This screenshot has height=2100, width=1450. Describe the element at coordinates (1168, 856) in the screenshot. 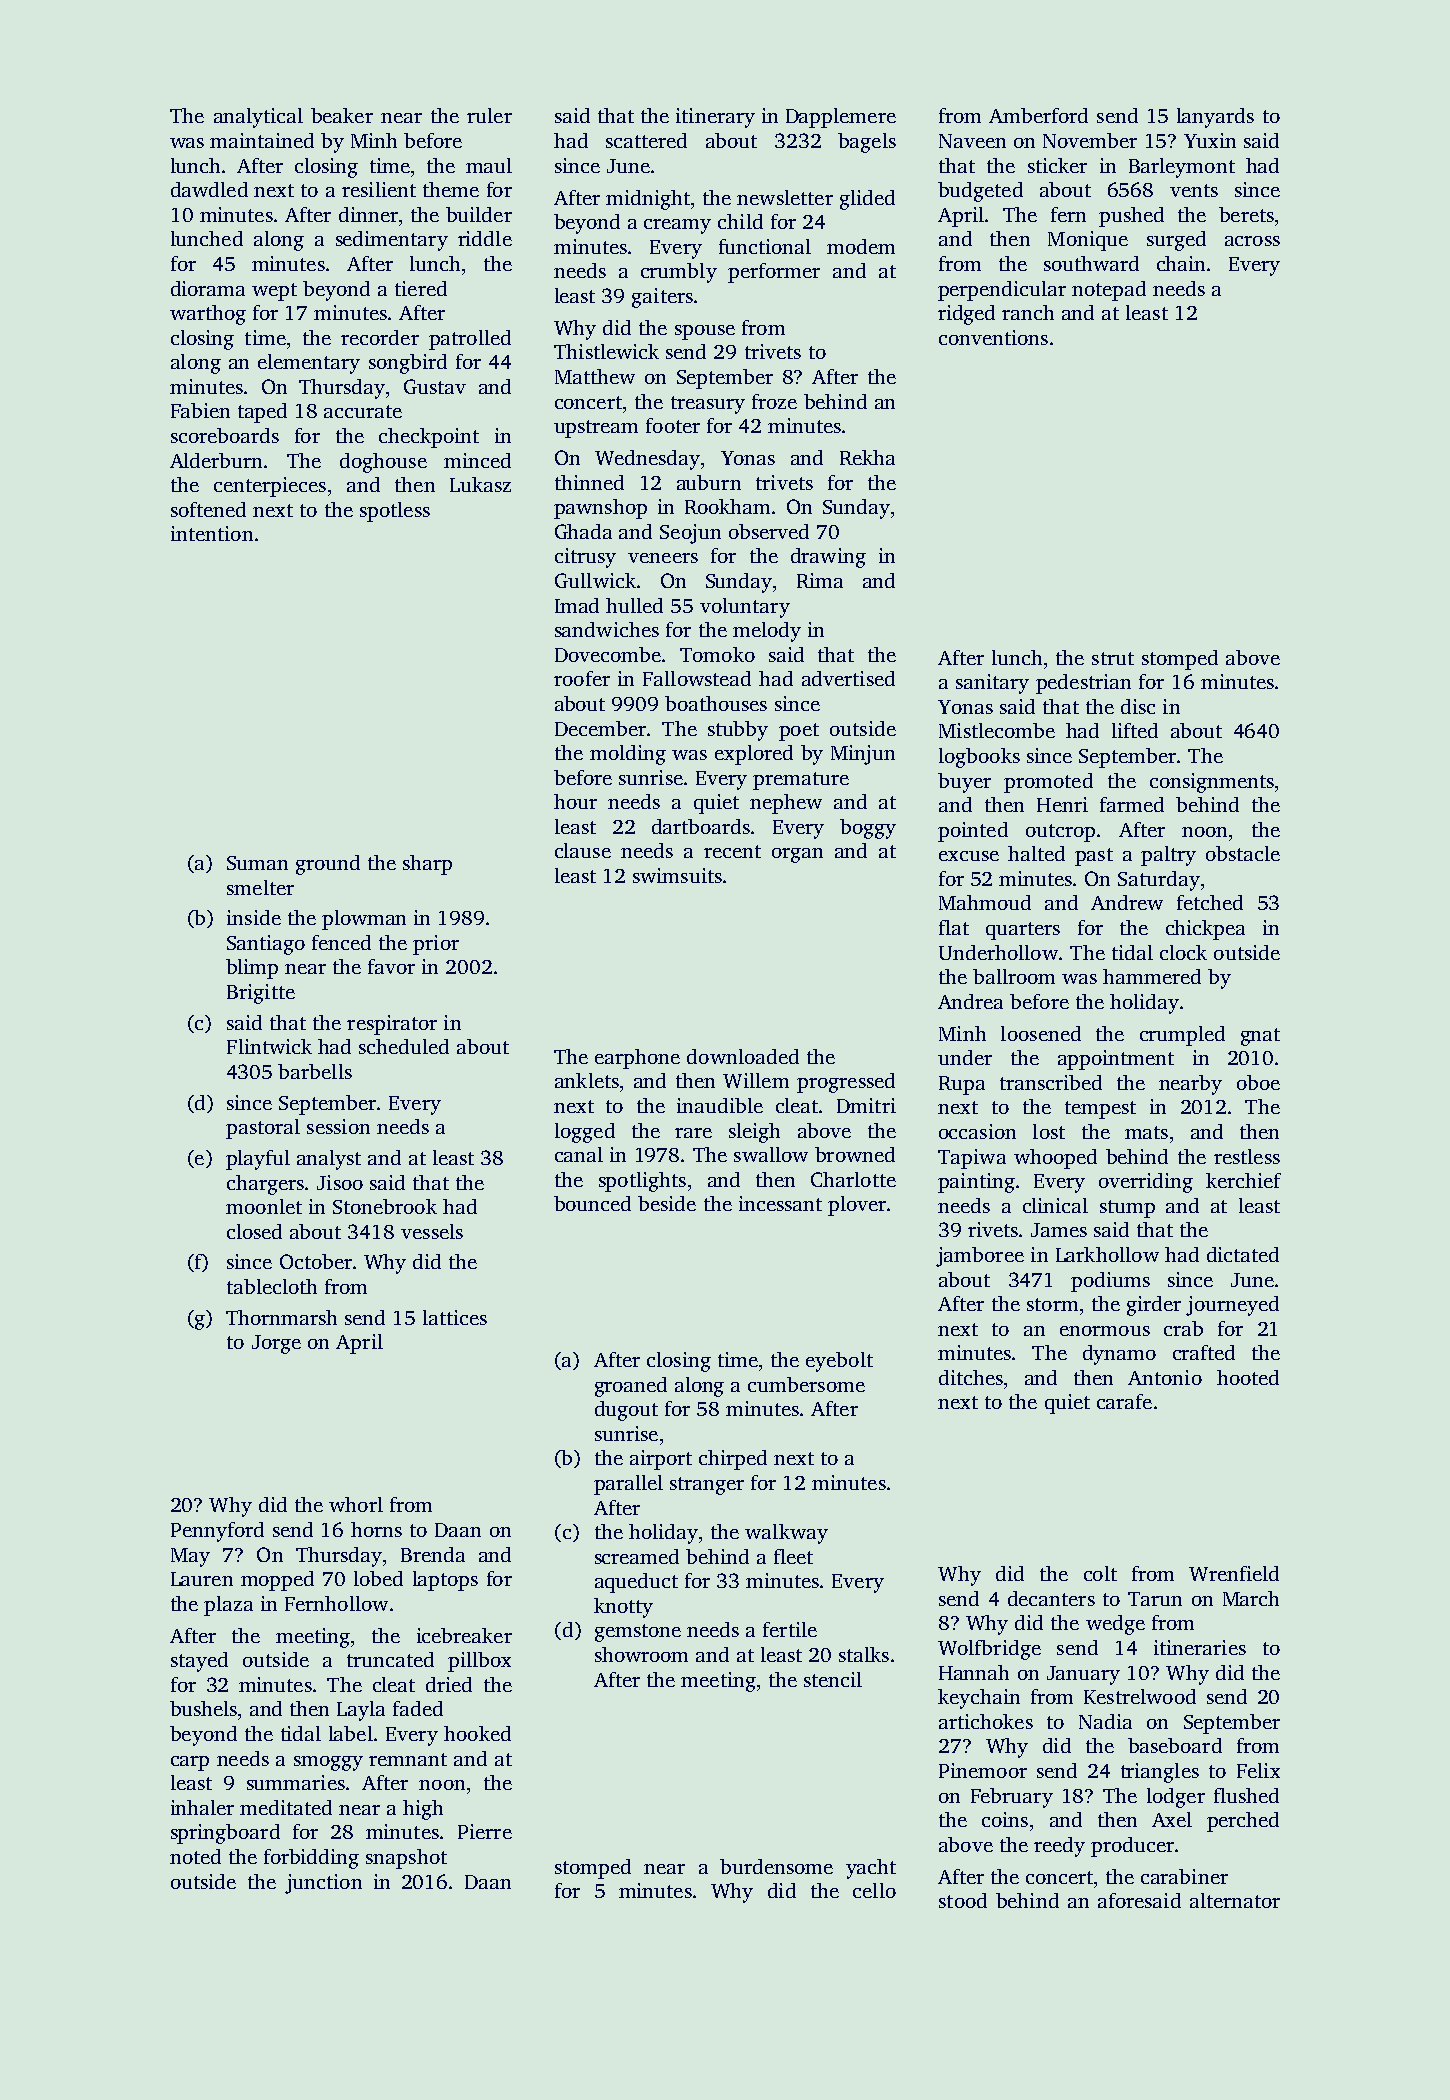

I see `paltry` at that location.
